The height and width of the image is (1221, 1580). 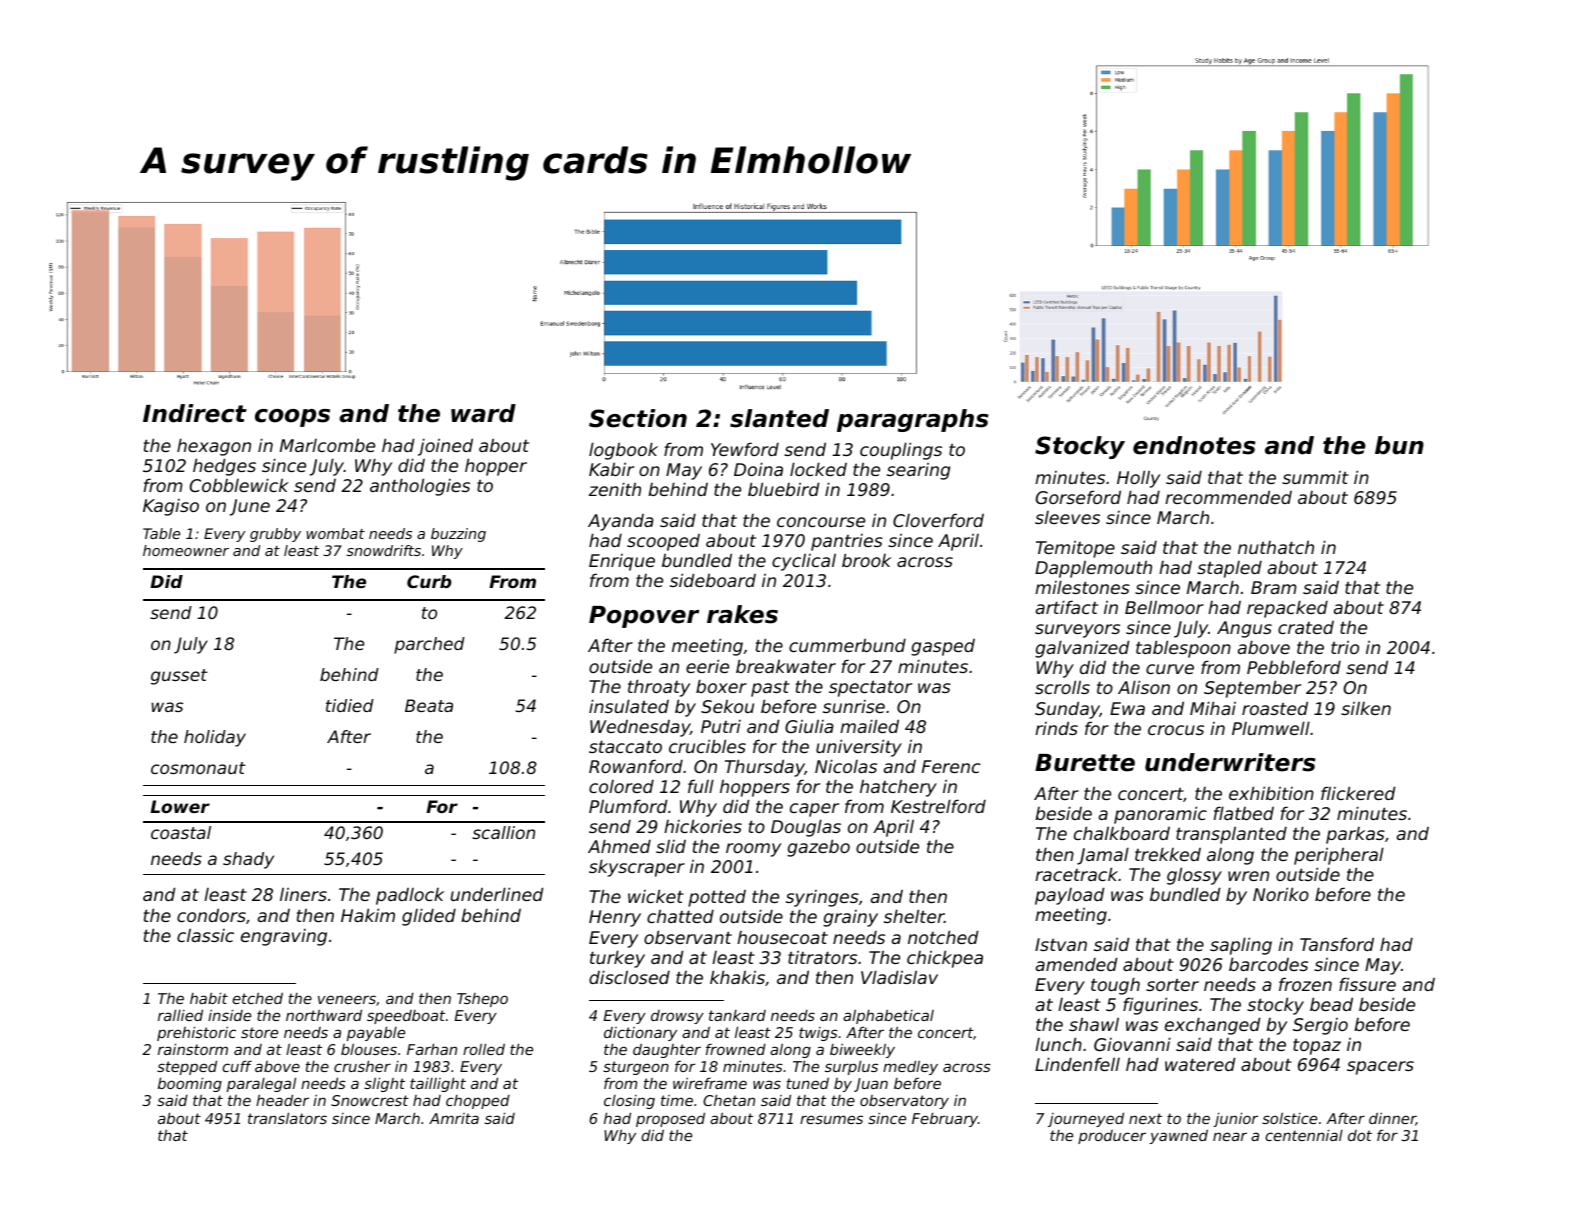 What do you see at coordinates (1194, 445) in the image?
I see `endnotes` at bounding box center [1194, 445].
